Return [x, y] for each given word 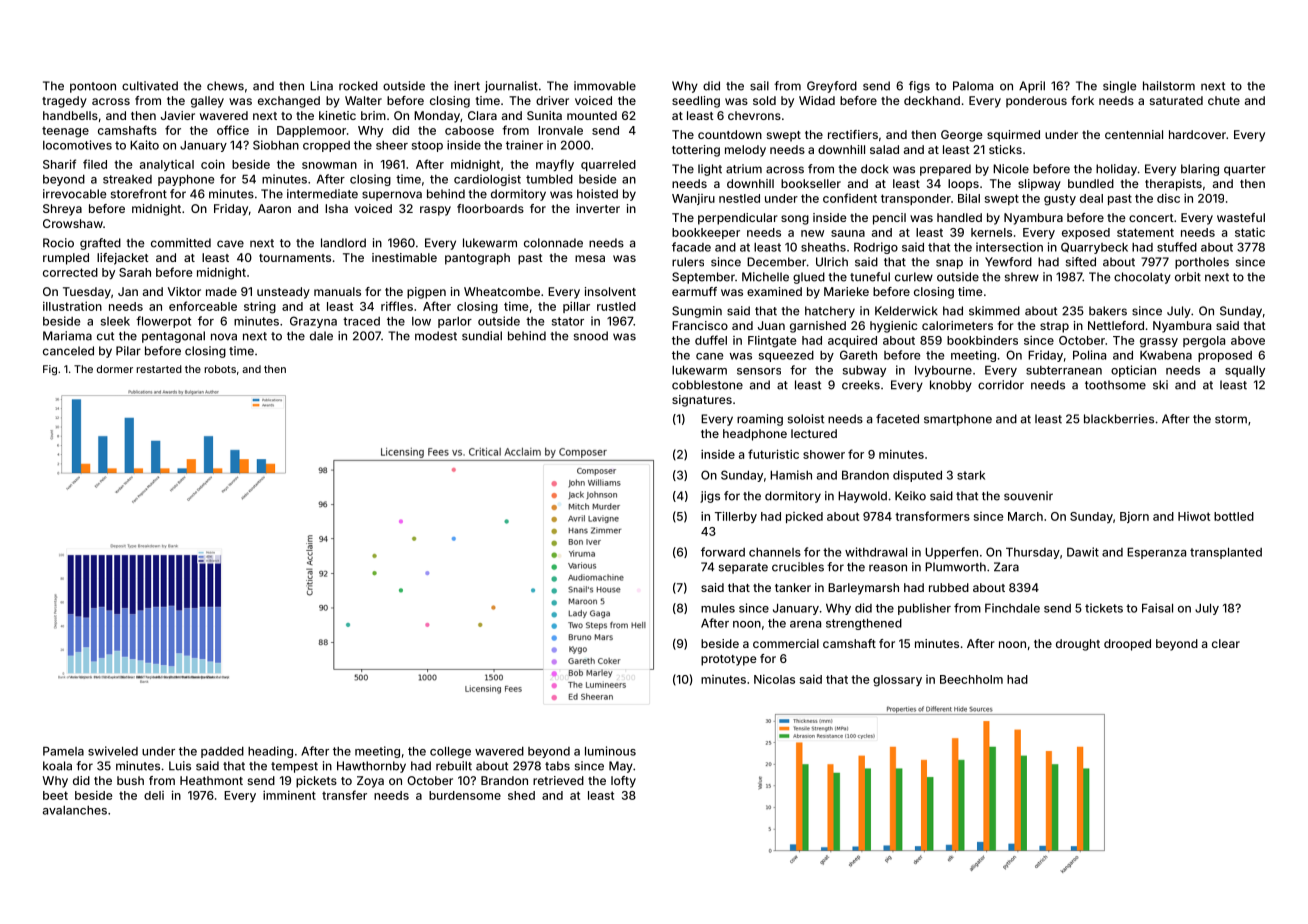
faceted [897, 419]
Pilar [128, 351]
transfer [344, 795]
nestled [739, 198]
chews [225, 86]
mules [718, 608]
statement [1145, 232]
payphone [186, 180]
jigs [710, 497]
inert [467, 86]
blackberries [1119, 419]
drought [1078, 645]
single [1120, 87]
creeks [861, 385]
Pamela [63, 751]
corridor [1001, 385]
